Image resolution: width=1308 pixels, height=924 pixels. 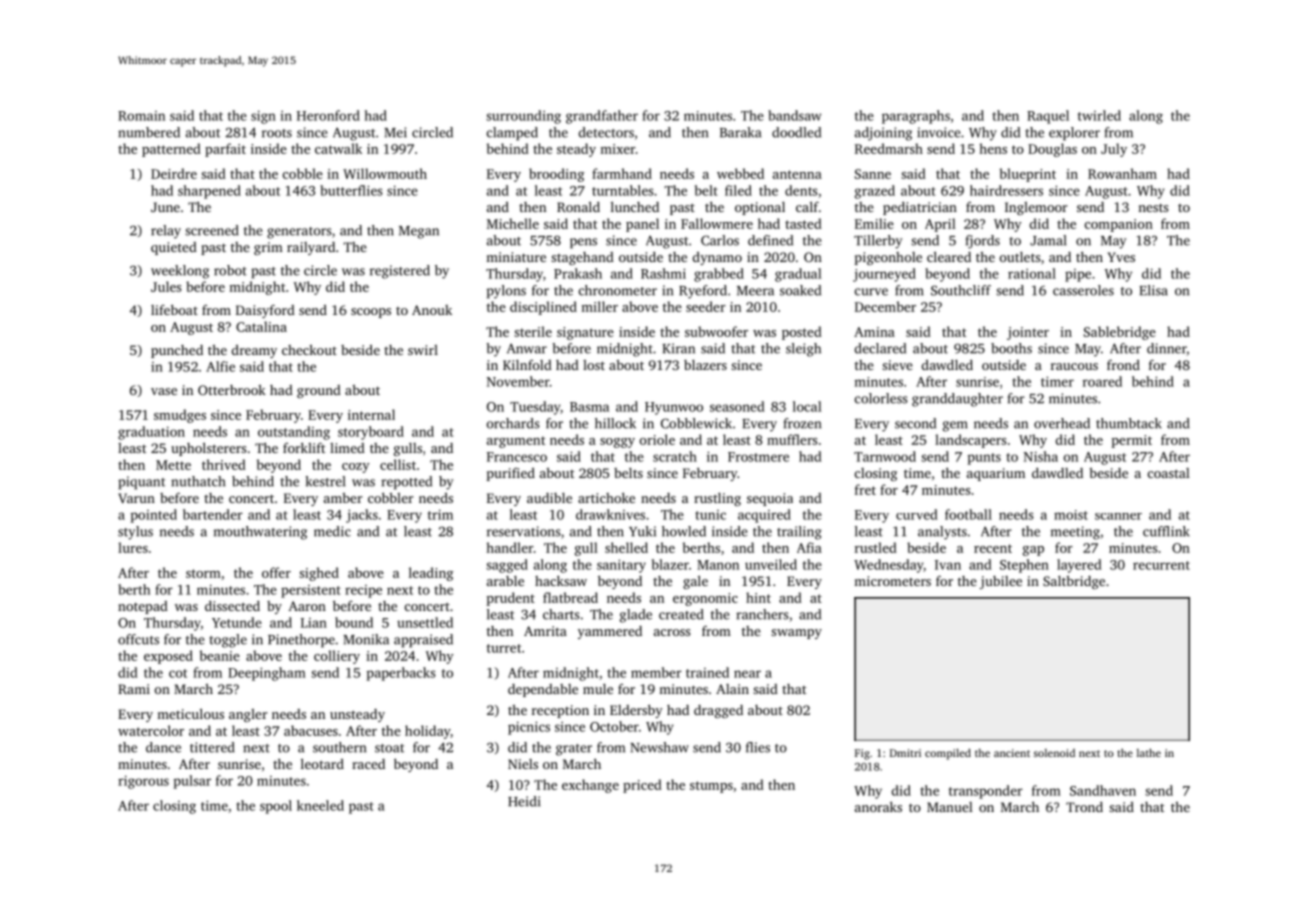 I want to click on seasoned, so click(x=737, y=406).
